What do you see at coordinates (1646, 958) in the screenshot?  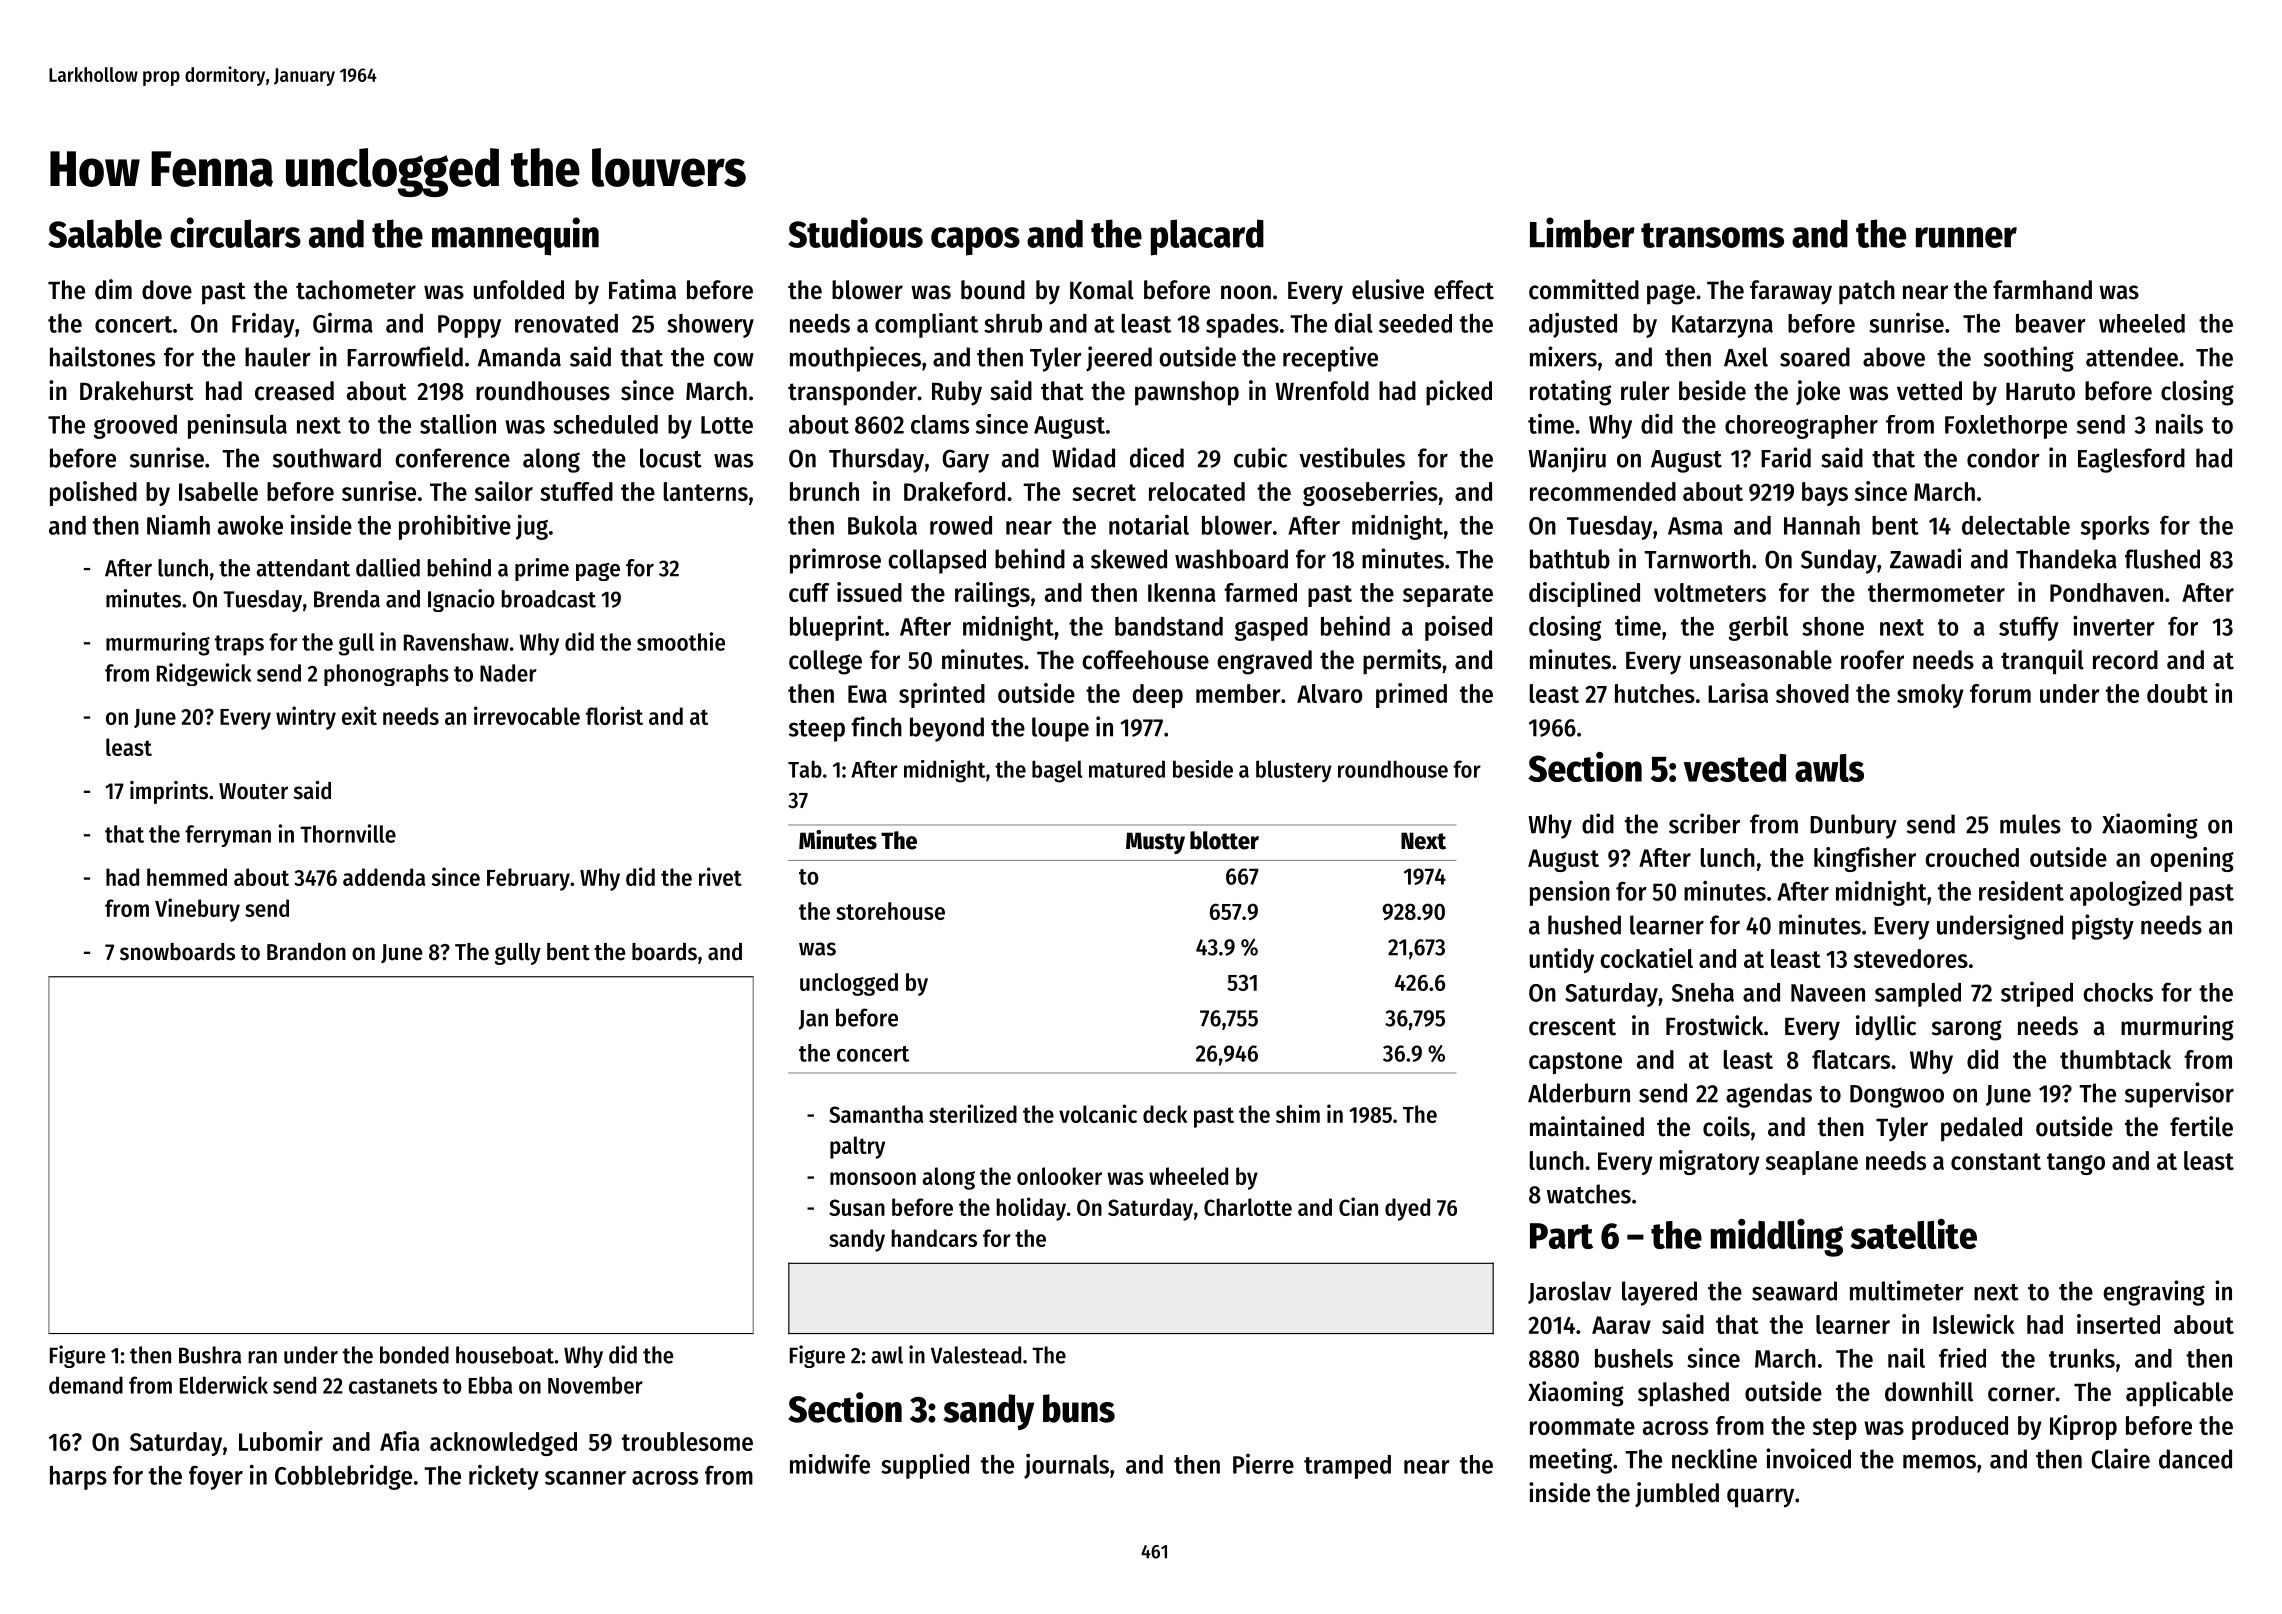 I see `cockatiel` at bounding box center [1646, 958].
